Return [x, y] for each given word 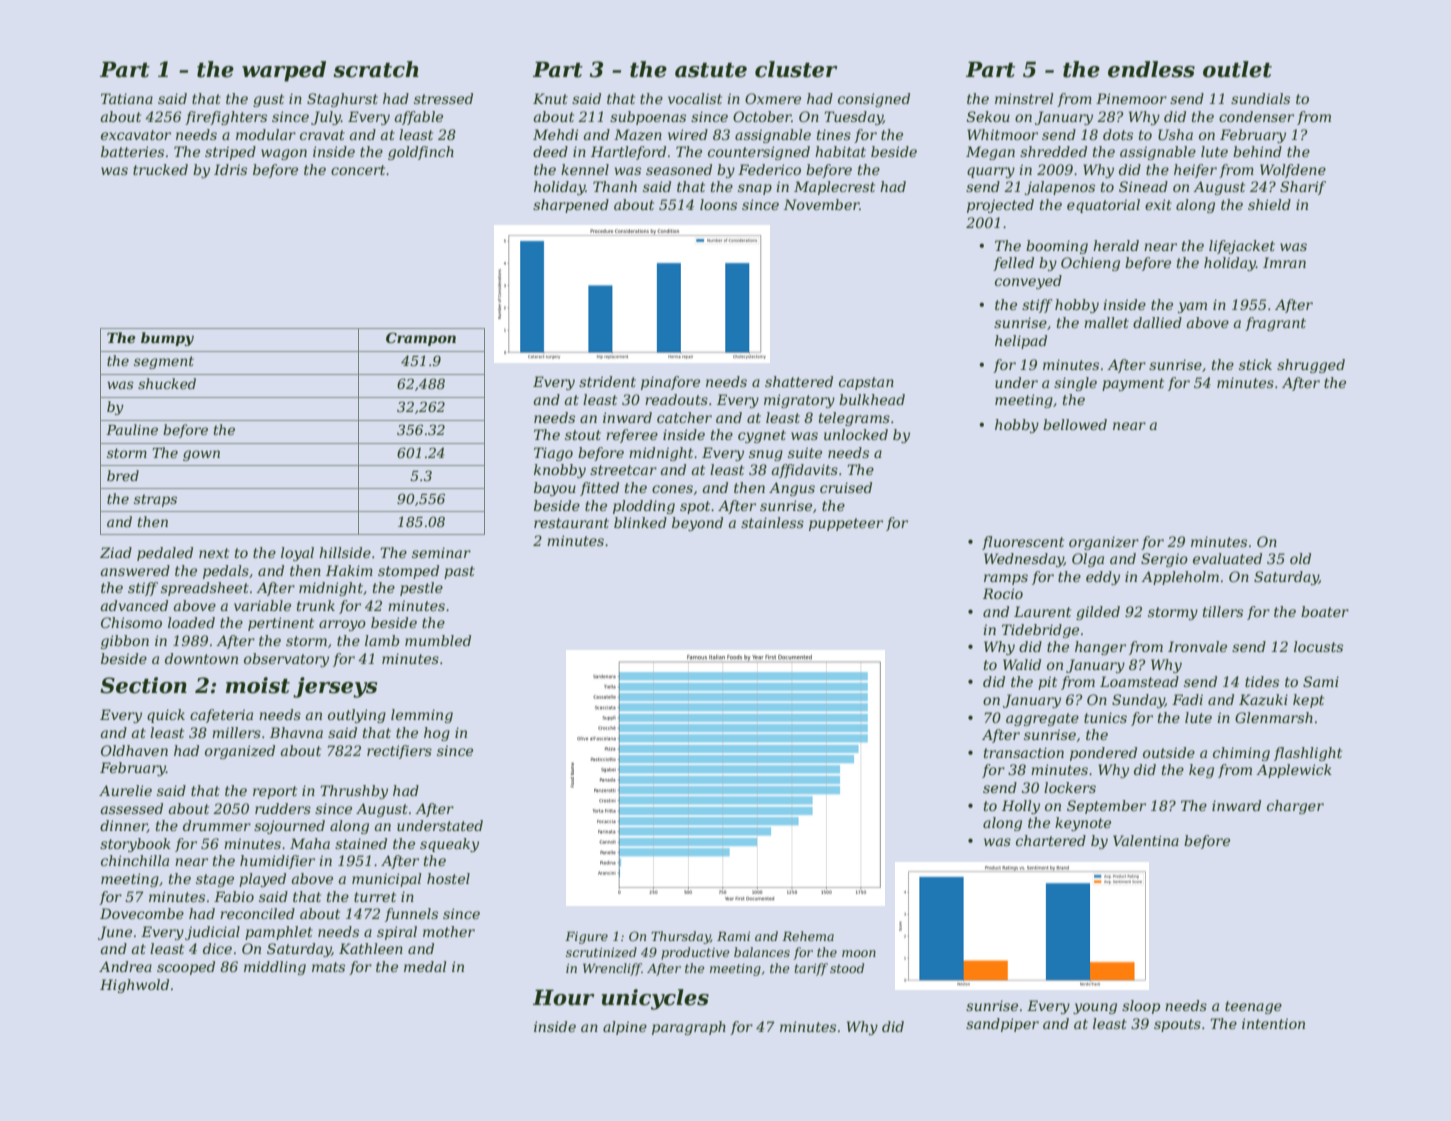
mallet [1106, 322]
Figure [586, 937]
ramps [1006, 579]
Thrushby [354, 792]
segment [164, 362]
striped [230, 153]
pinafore [670, 383]
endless [1151, 69]
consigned [874, 100]
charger [1295, 807]
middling [275, 968]
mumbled [438, 640]
